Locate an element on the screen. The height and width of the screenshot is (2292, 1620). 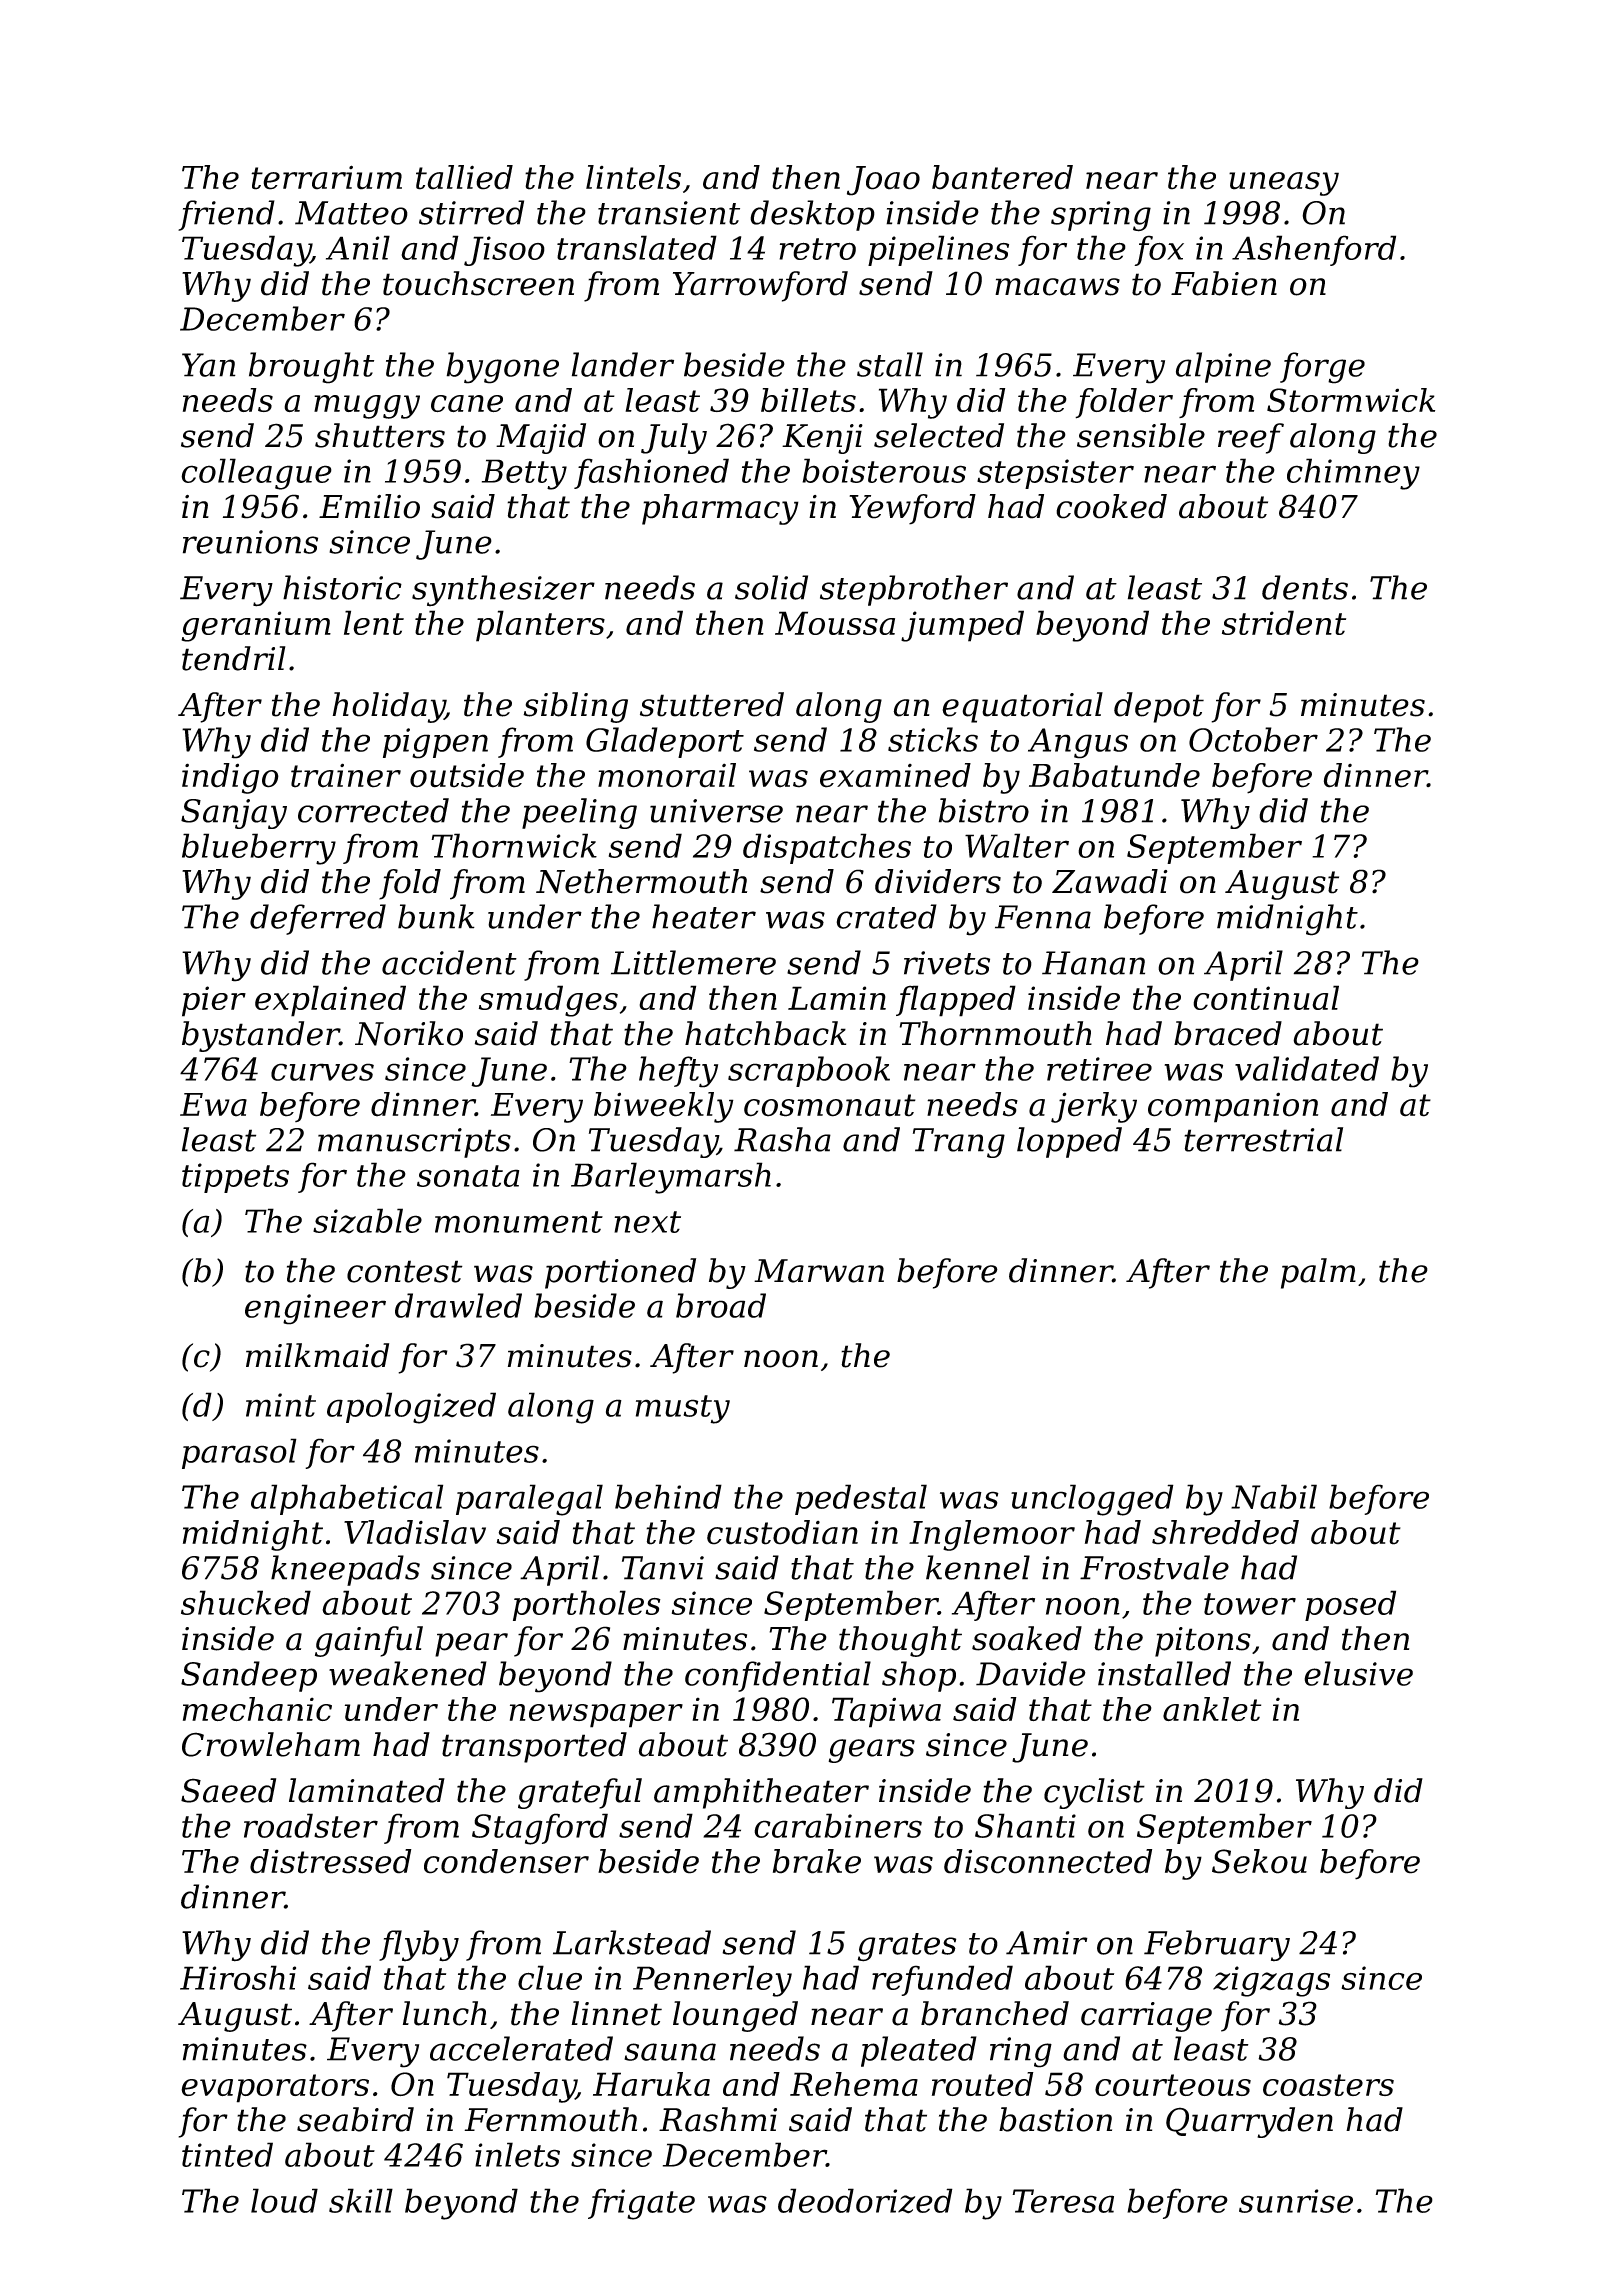
validated is located at coordinates (1307, 1068).
